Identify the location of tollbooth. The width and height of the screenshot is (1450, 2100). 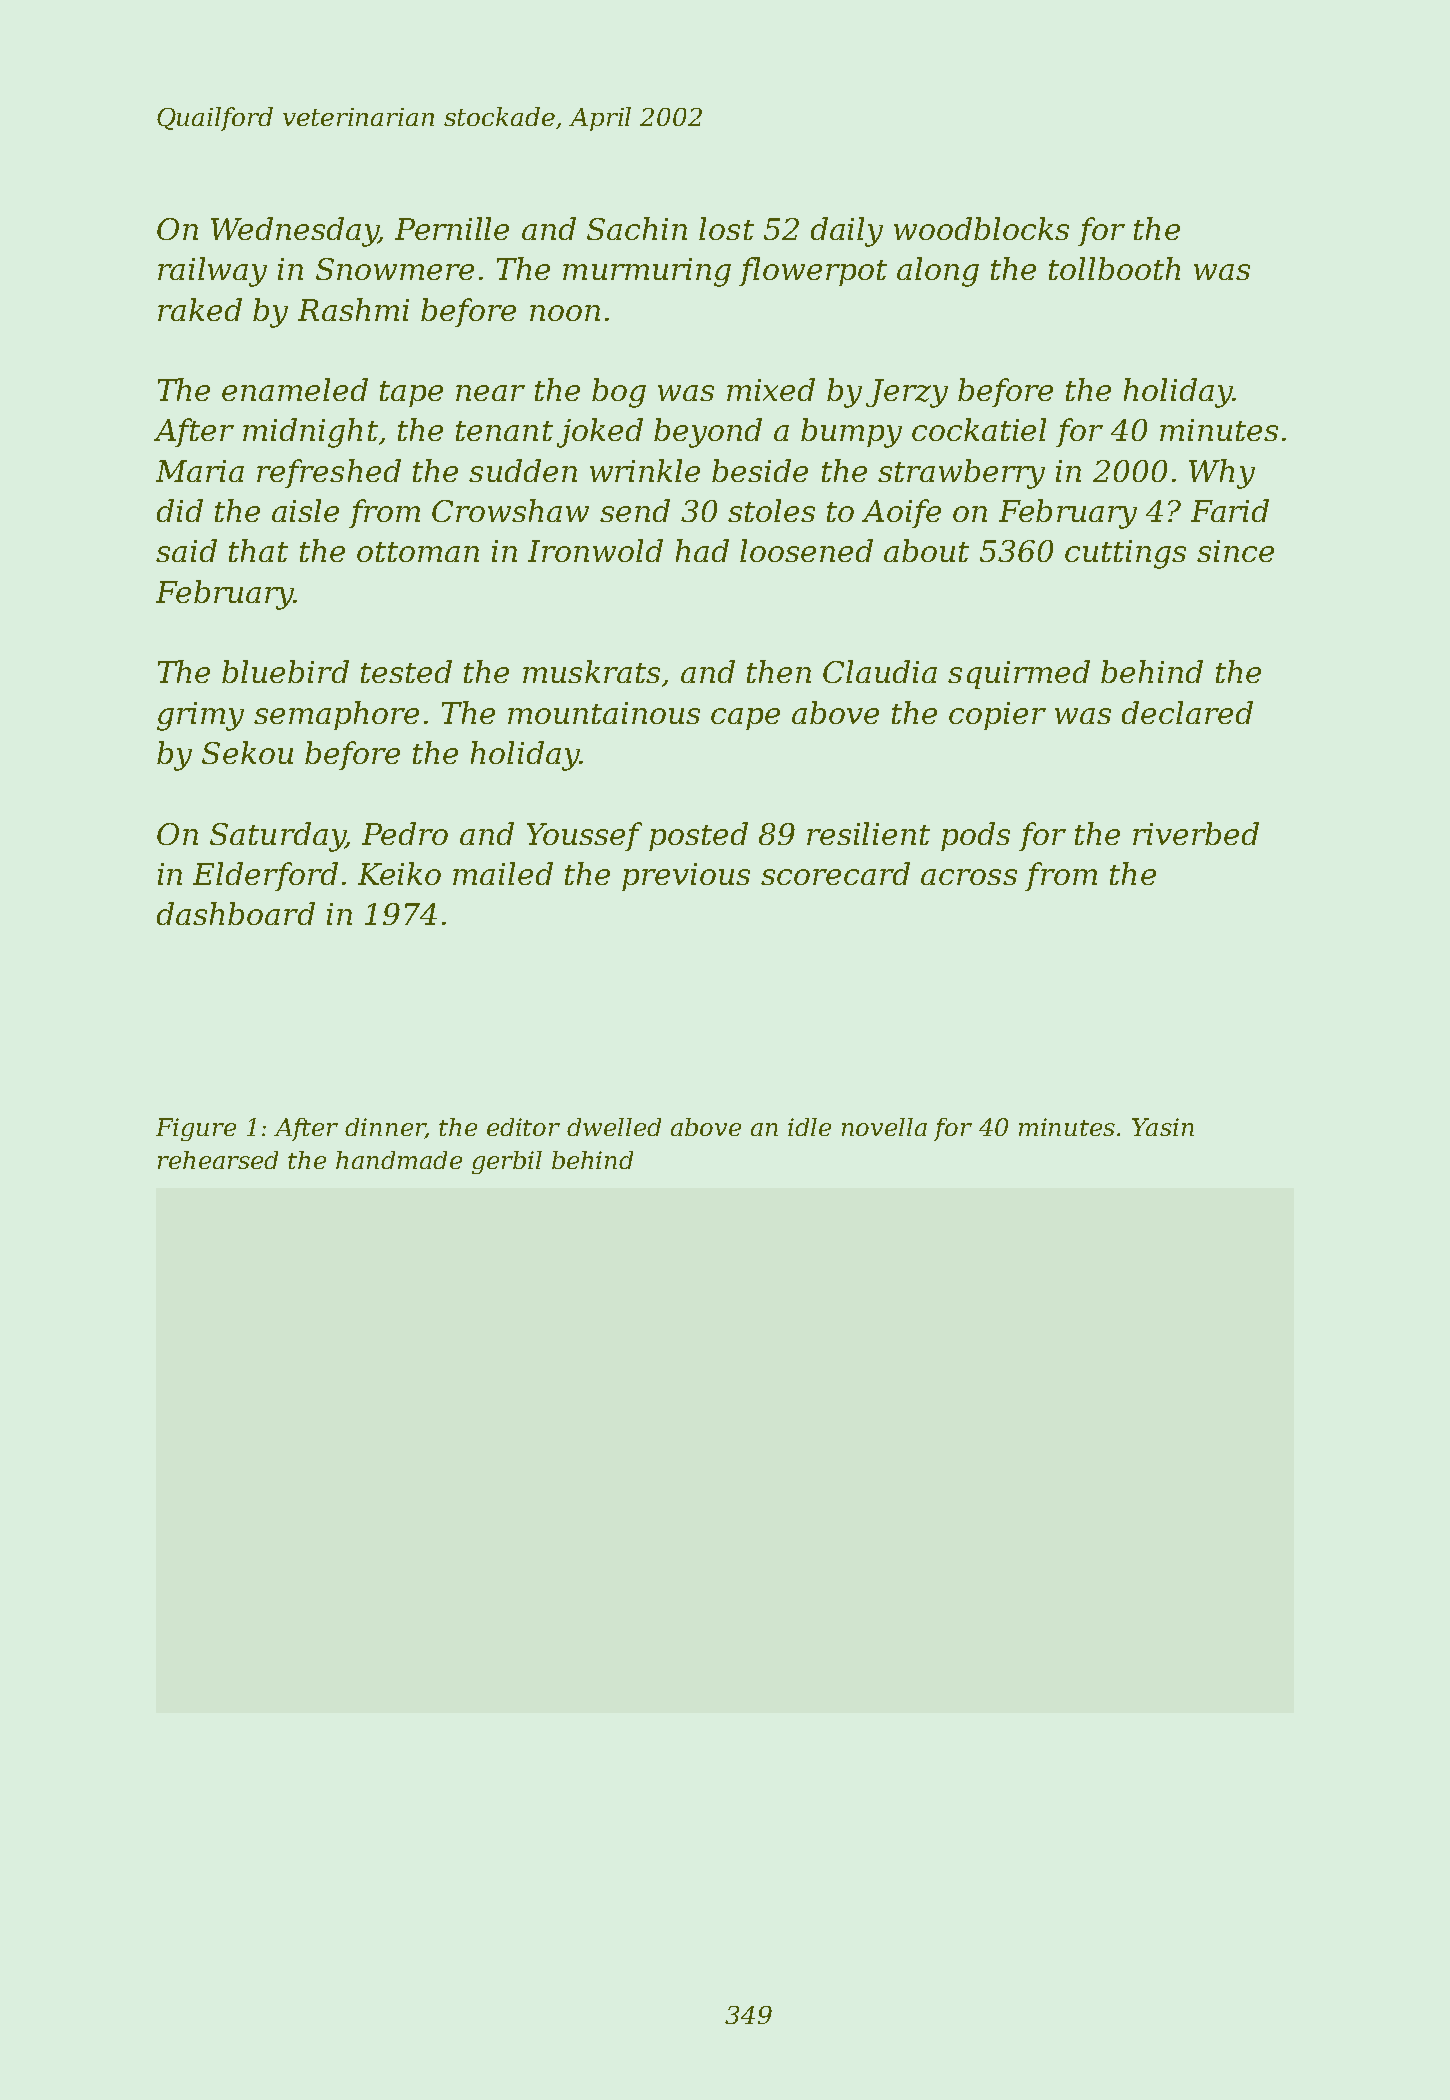
(1114, 268).
